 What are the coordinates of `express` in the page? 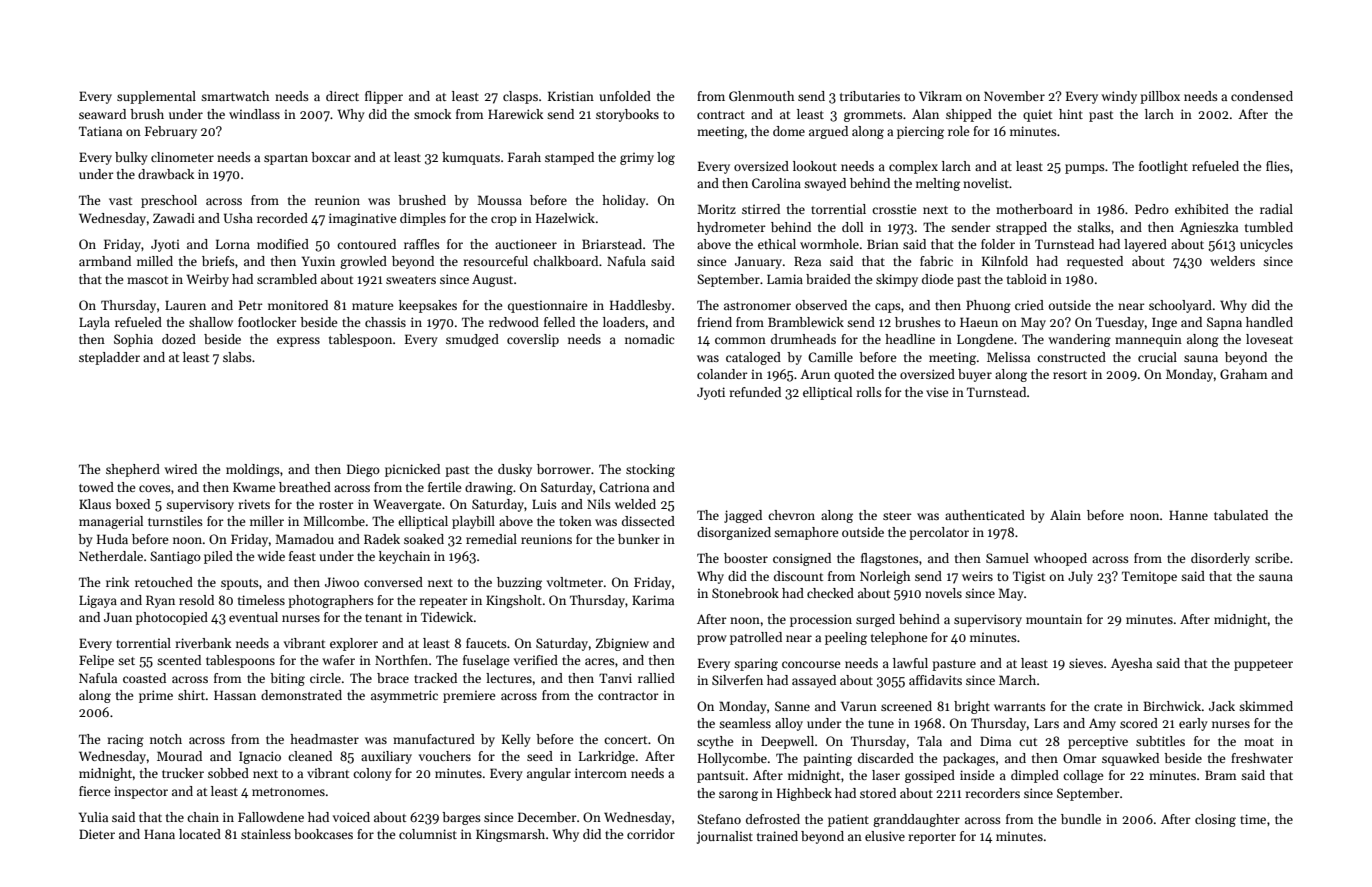 It's located at (298, 342).
